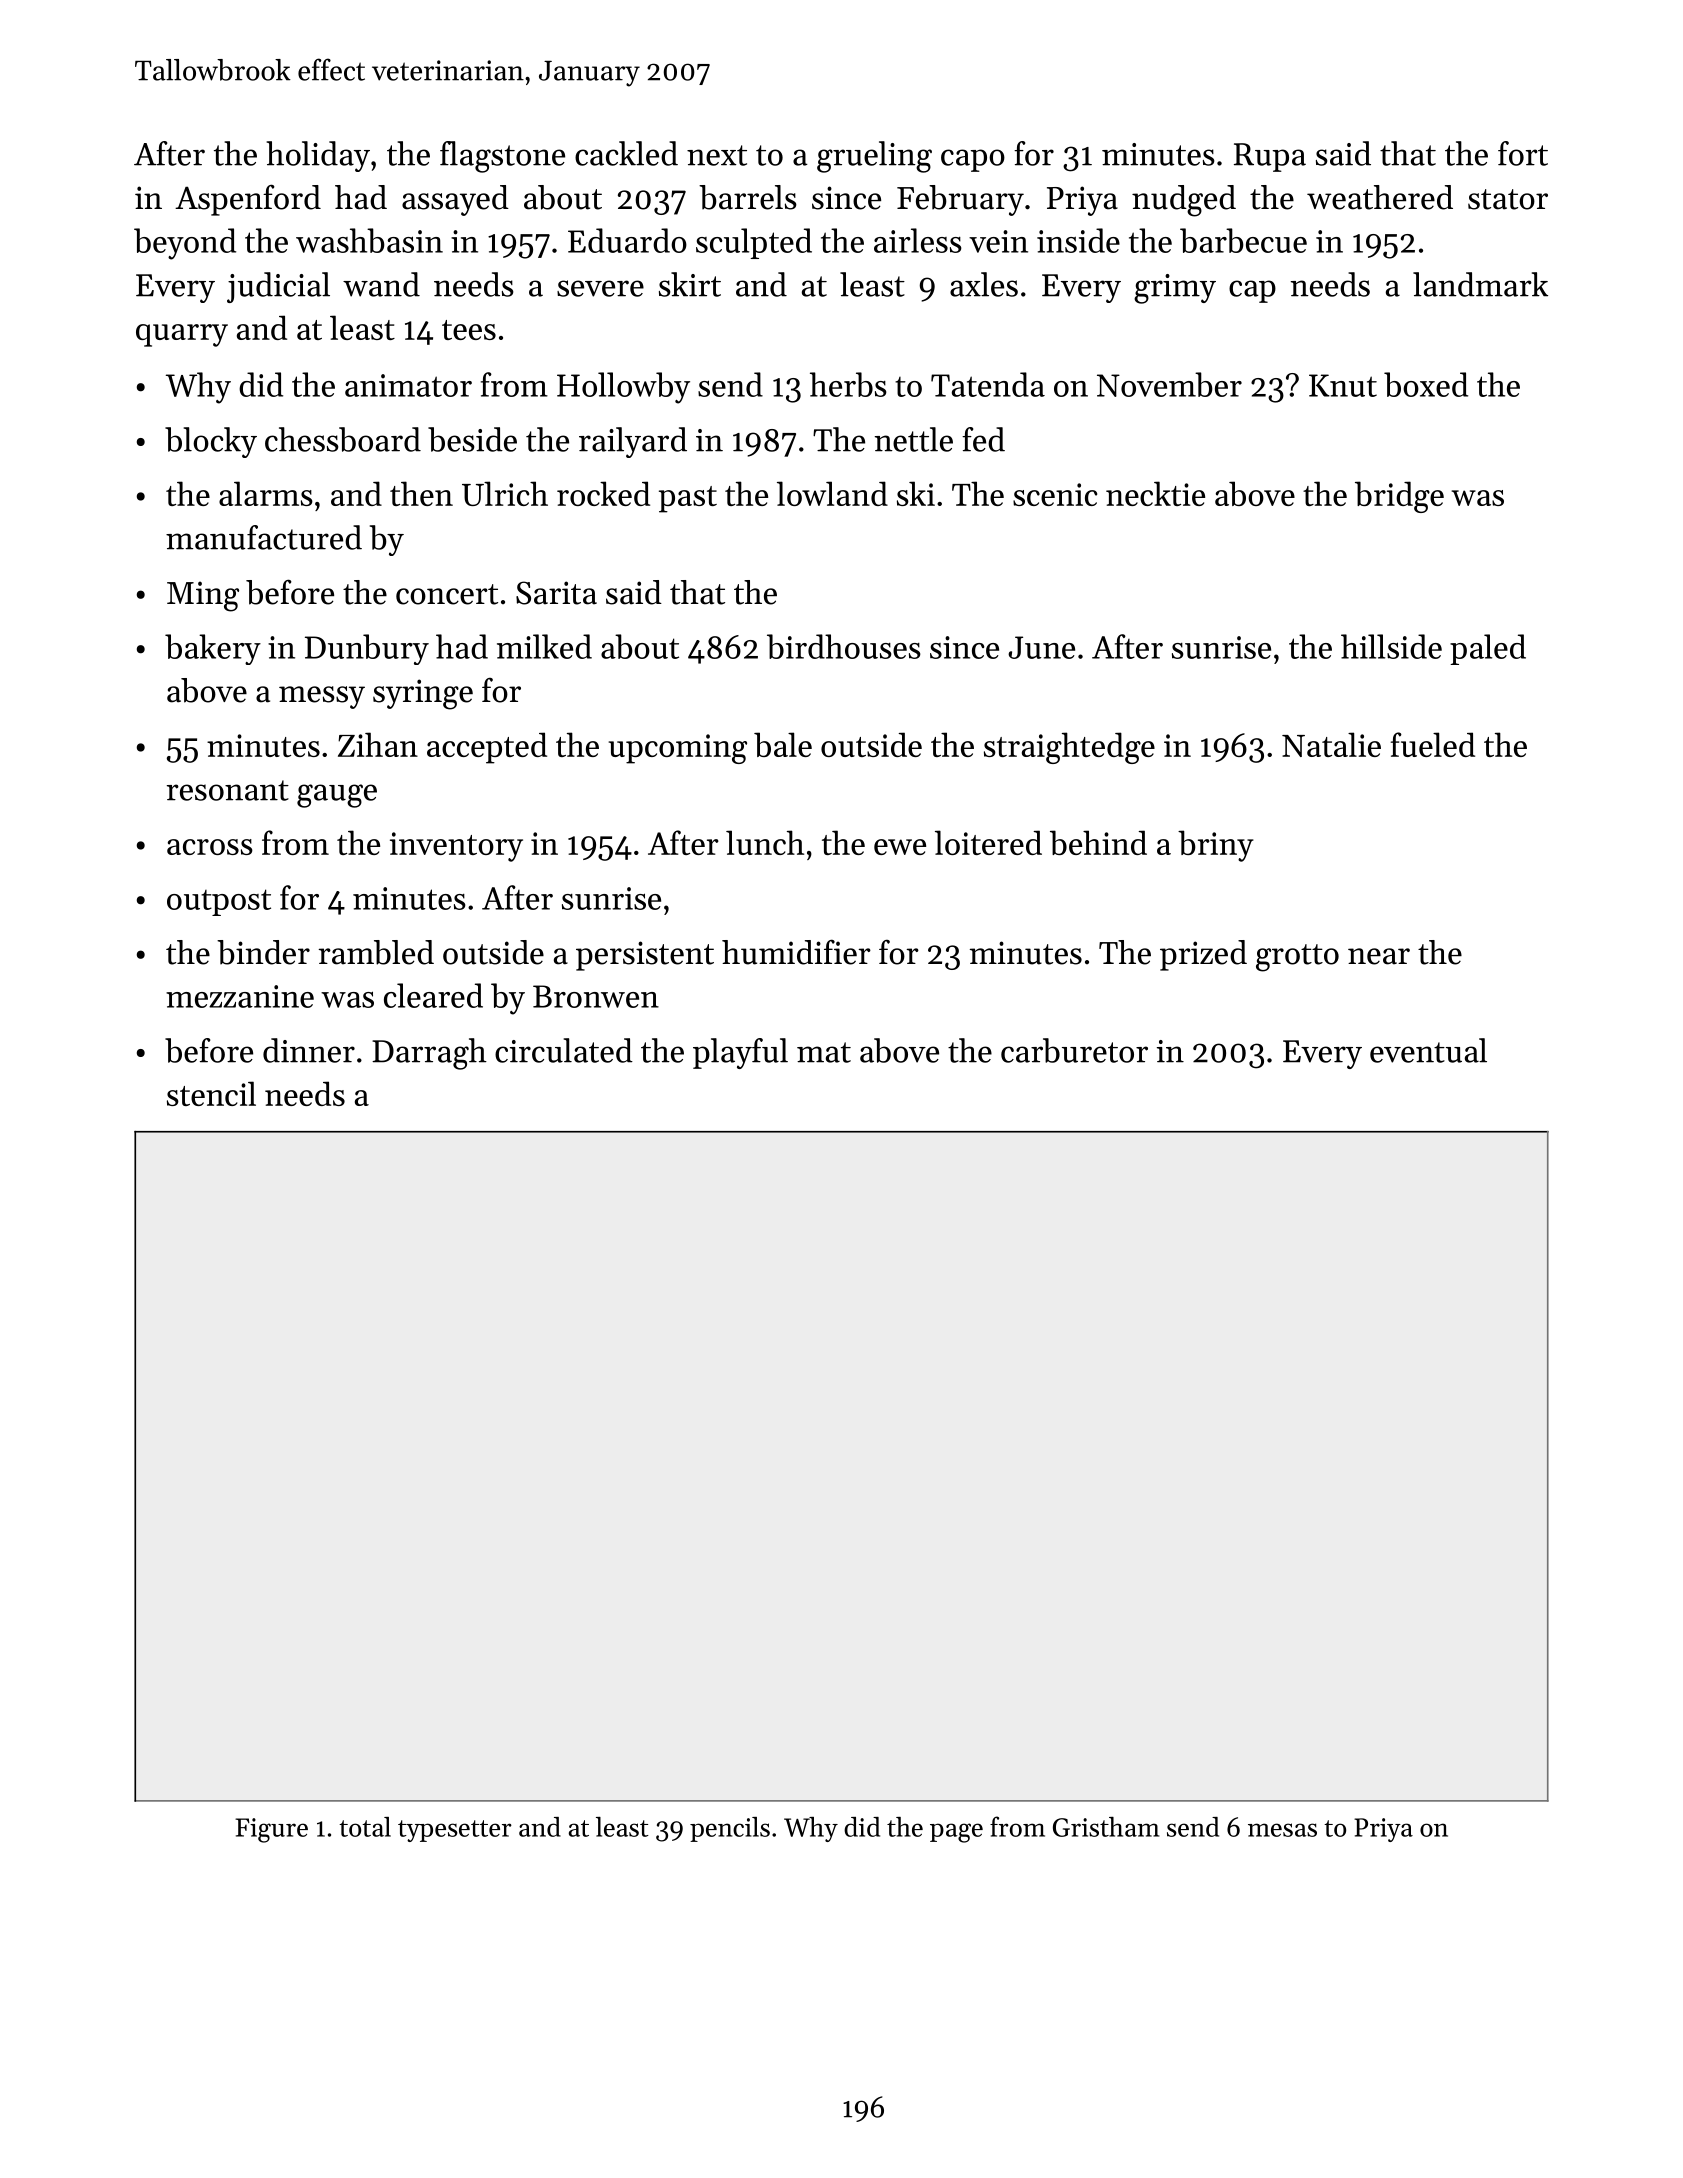  Describe the element at coordinates (318, 156) in the screenshot. I see `holiday` at that location.
